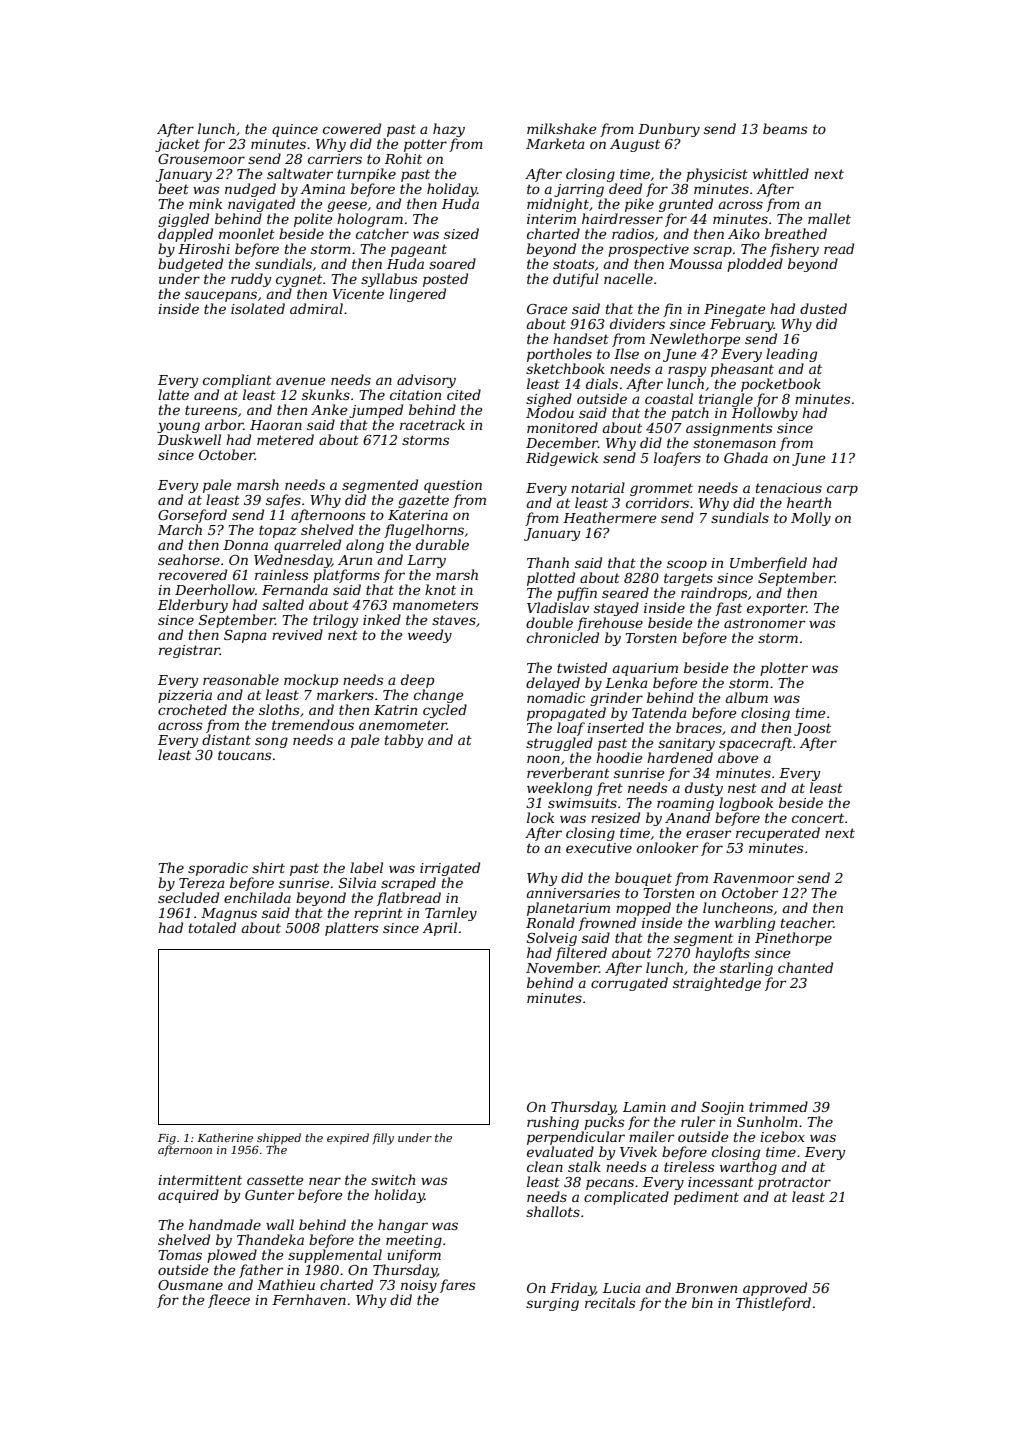  What do you see at coordinates (426, 381) in the image?
I see `advisory` at bounding box center [426, 381].
